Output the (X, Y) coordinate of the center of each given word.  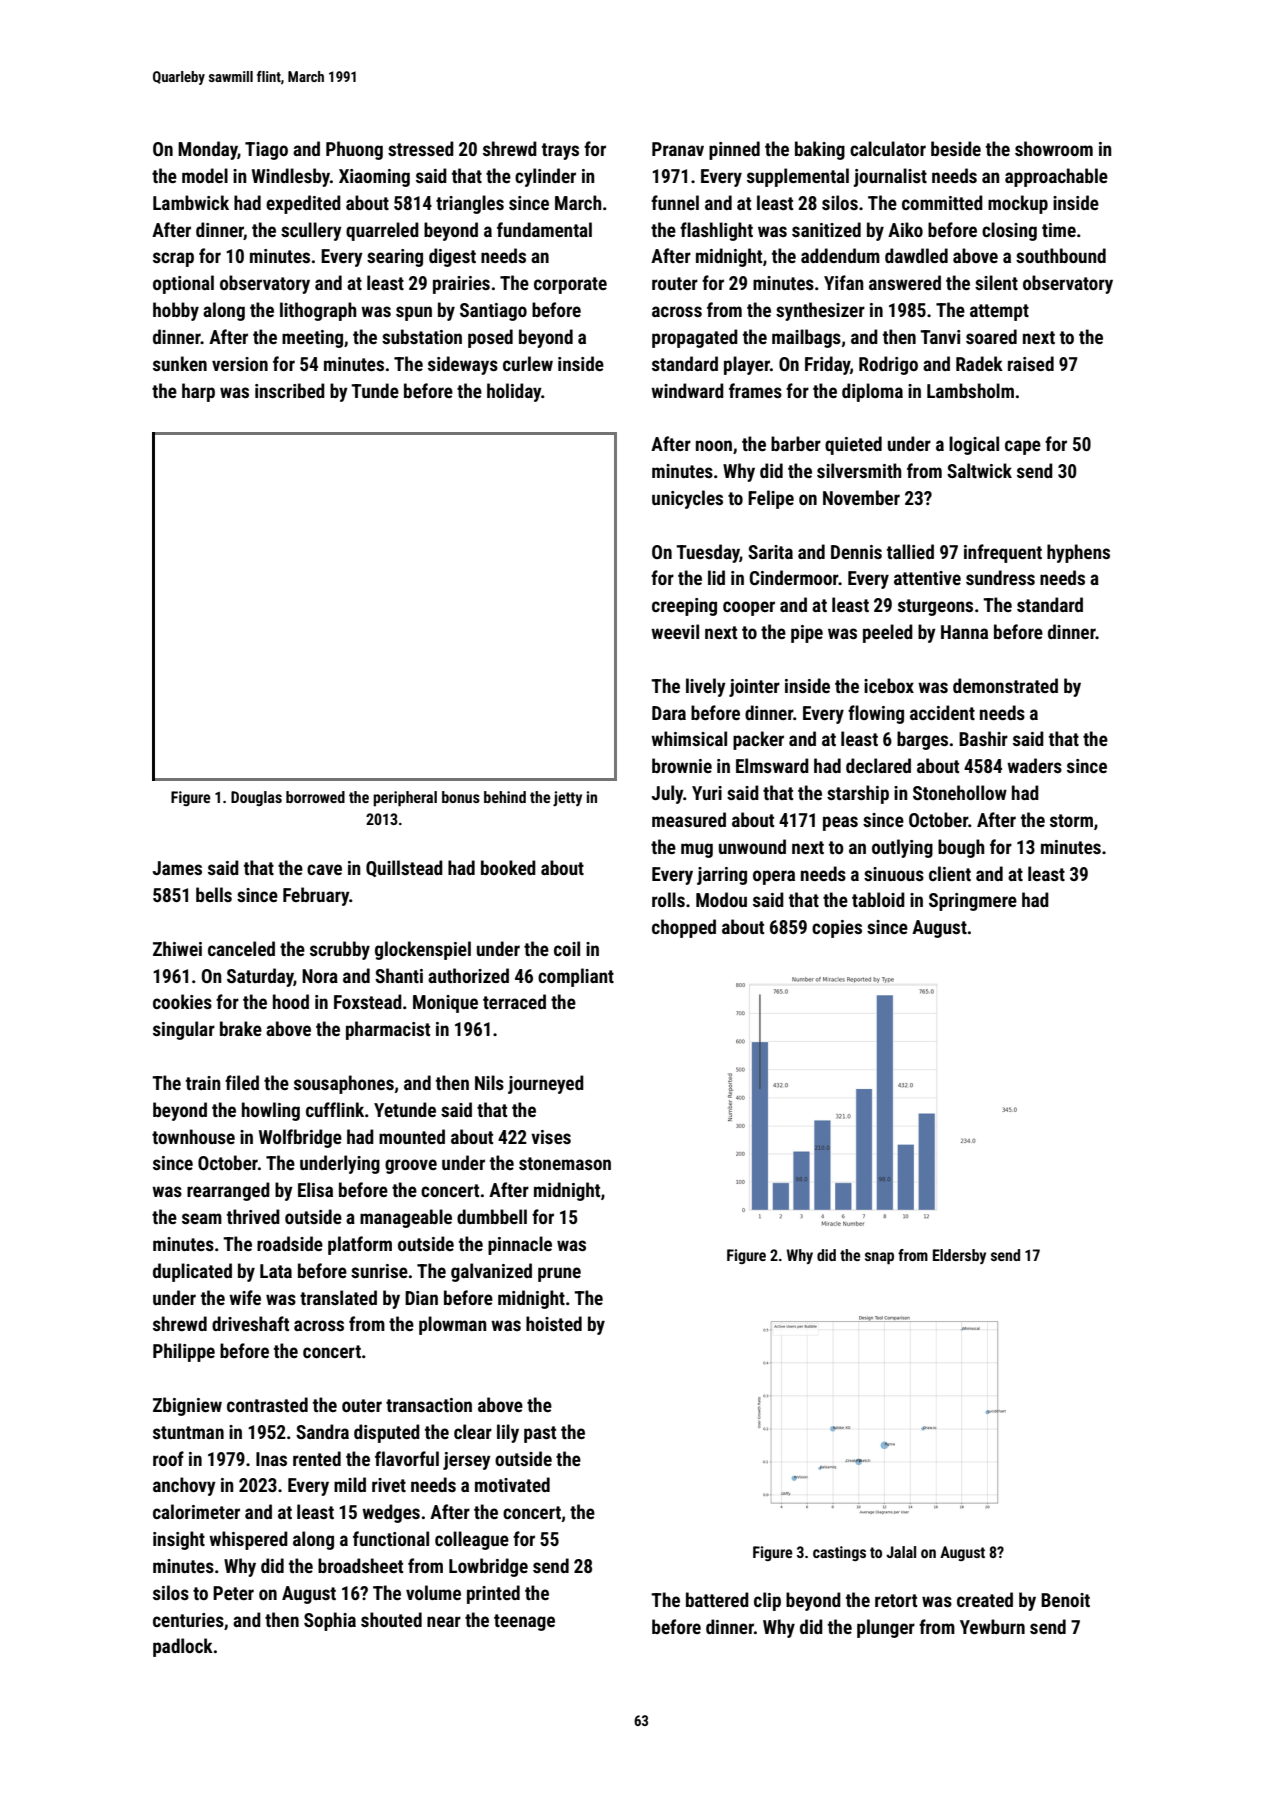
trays (560, 151)
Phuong (354, 150)
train (203, 1083)
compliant (576, 977)
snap (879, 1258)
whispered (248, 1540)
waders (1034, 765)
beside (956, 148)
